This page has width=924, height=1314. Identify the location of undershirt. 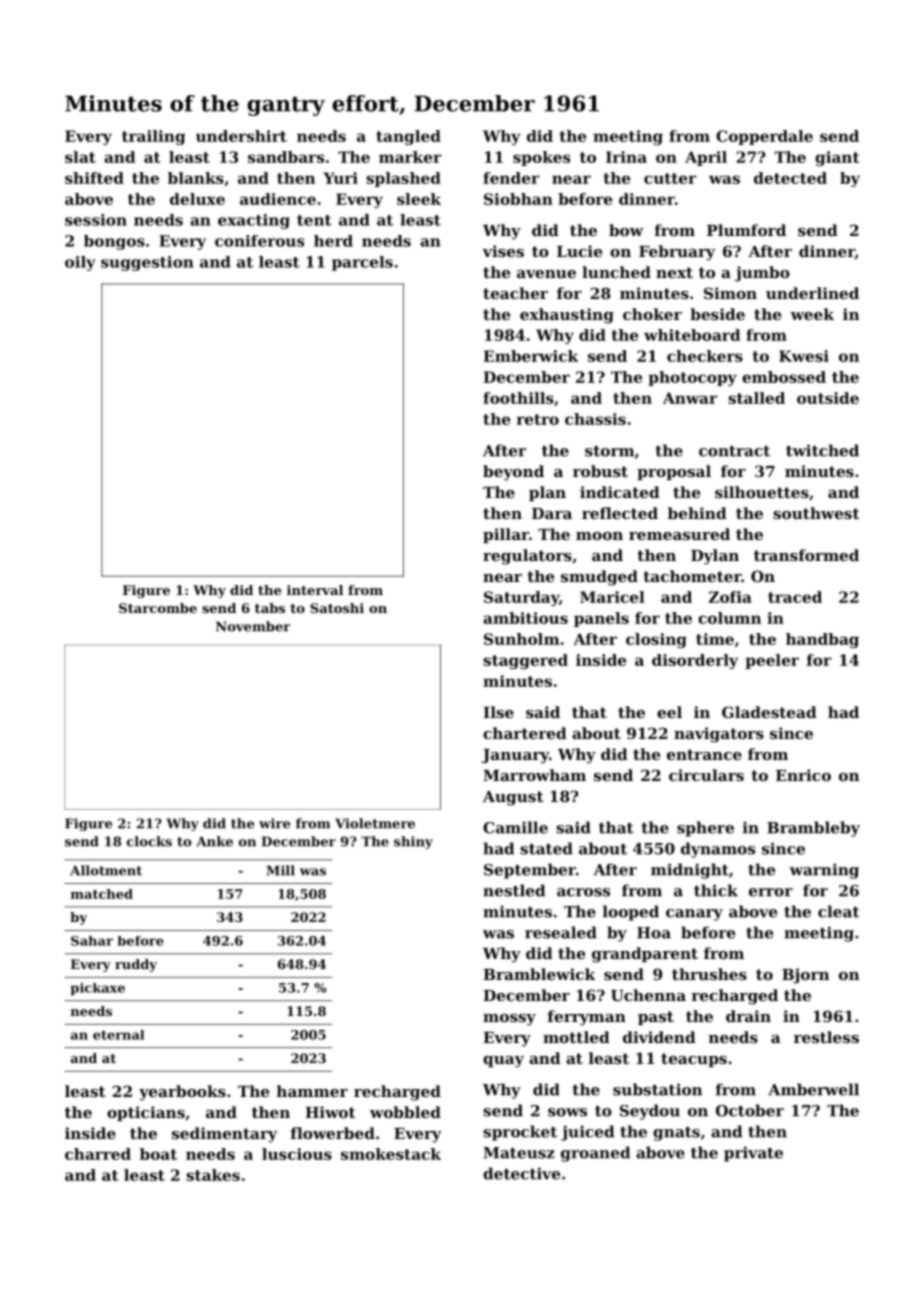
(241, 136).
